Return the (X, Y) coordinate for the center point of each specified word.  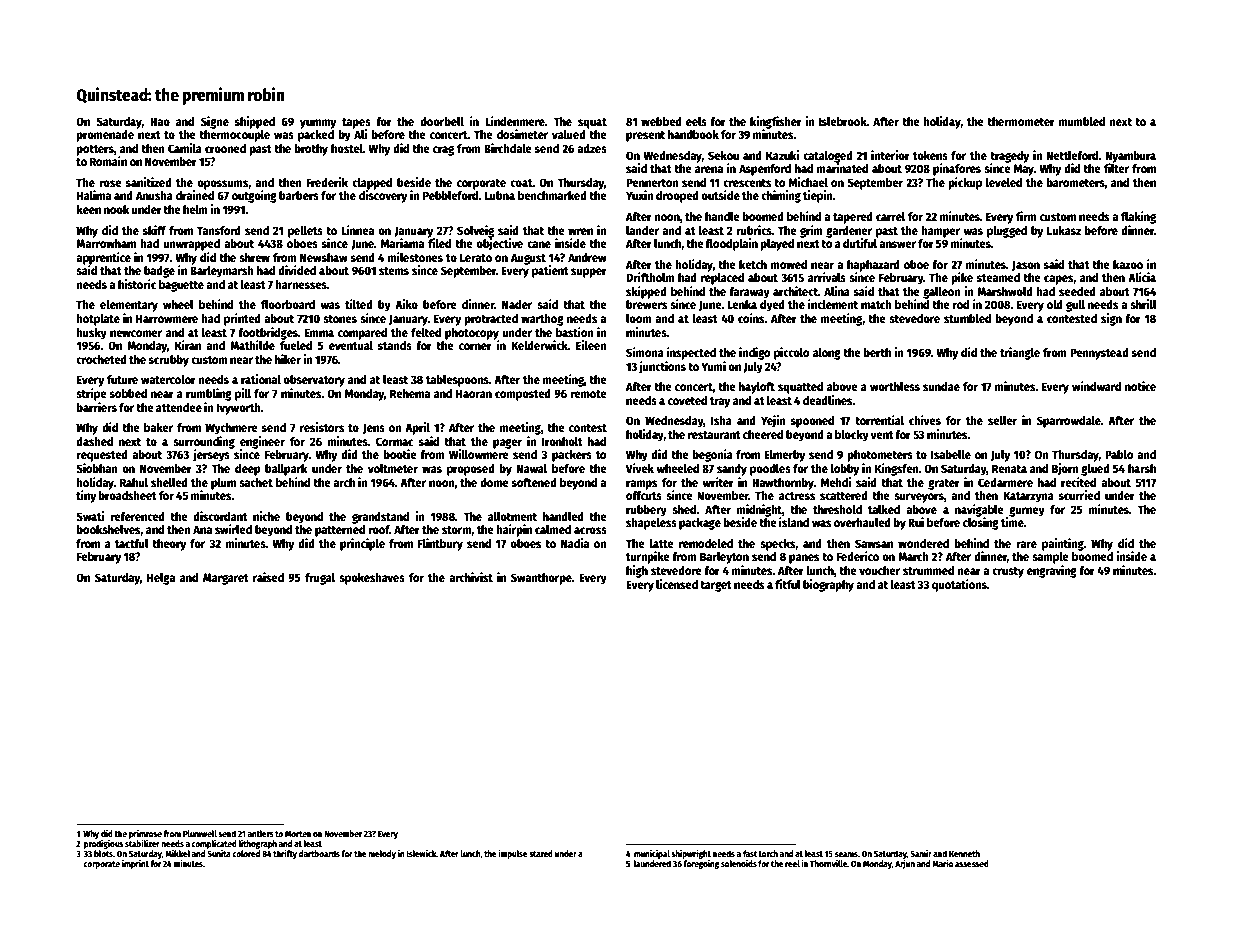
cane (539, 244)
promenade (105, 136)
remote (589, 394)
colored (246, 853)
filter (1116, 168)
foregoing (701, 864)
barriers (97, 407)
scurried (1079, 495)
